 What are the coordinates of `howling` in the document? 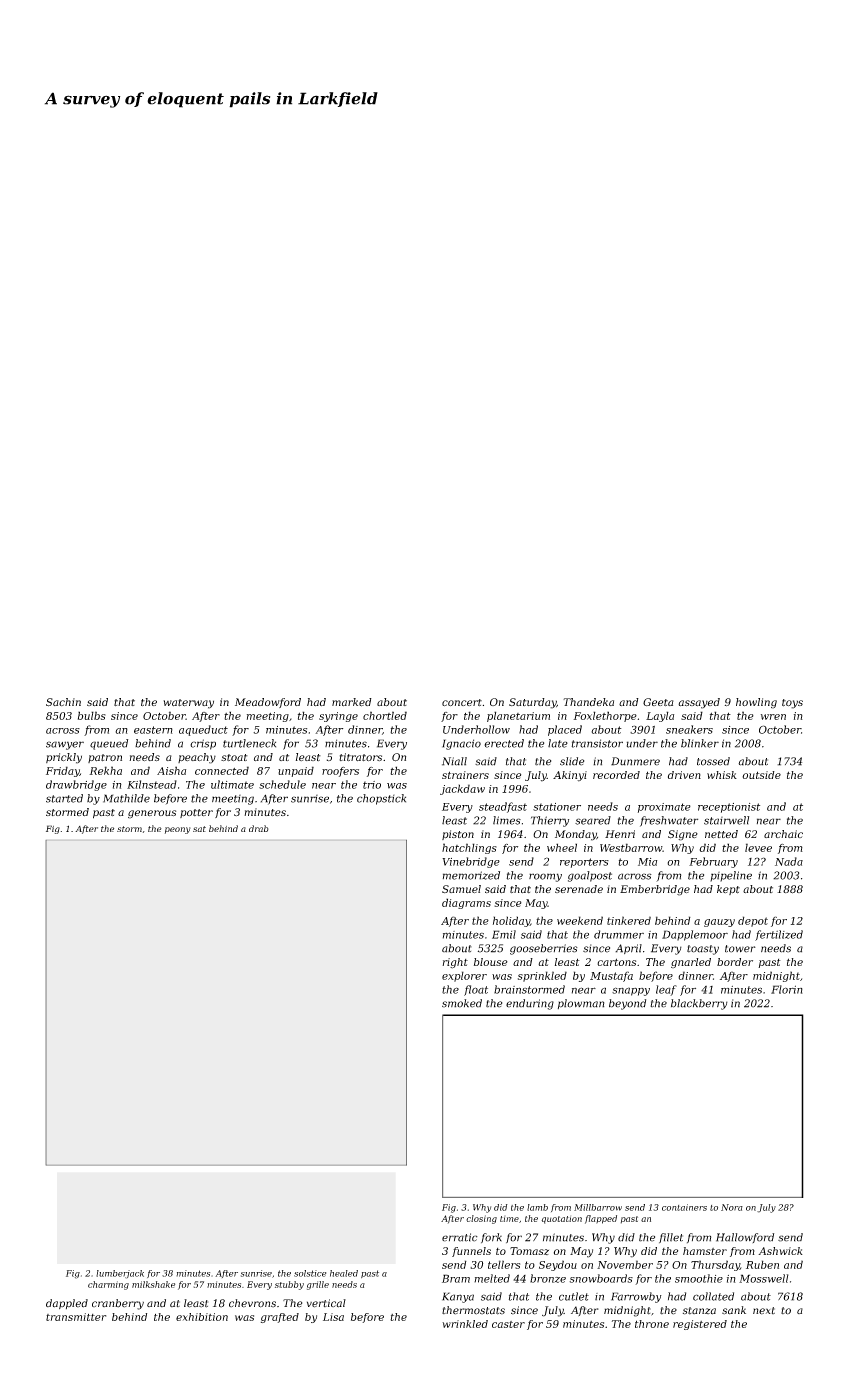 It's located at (756, 703).
